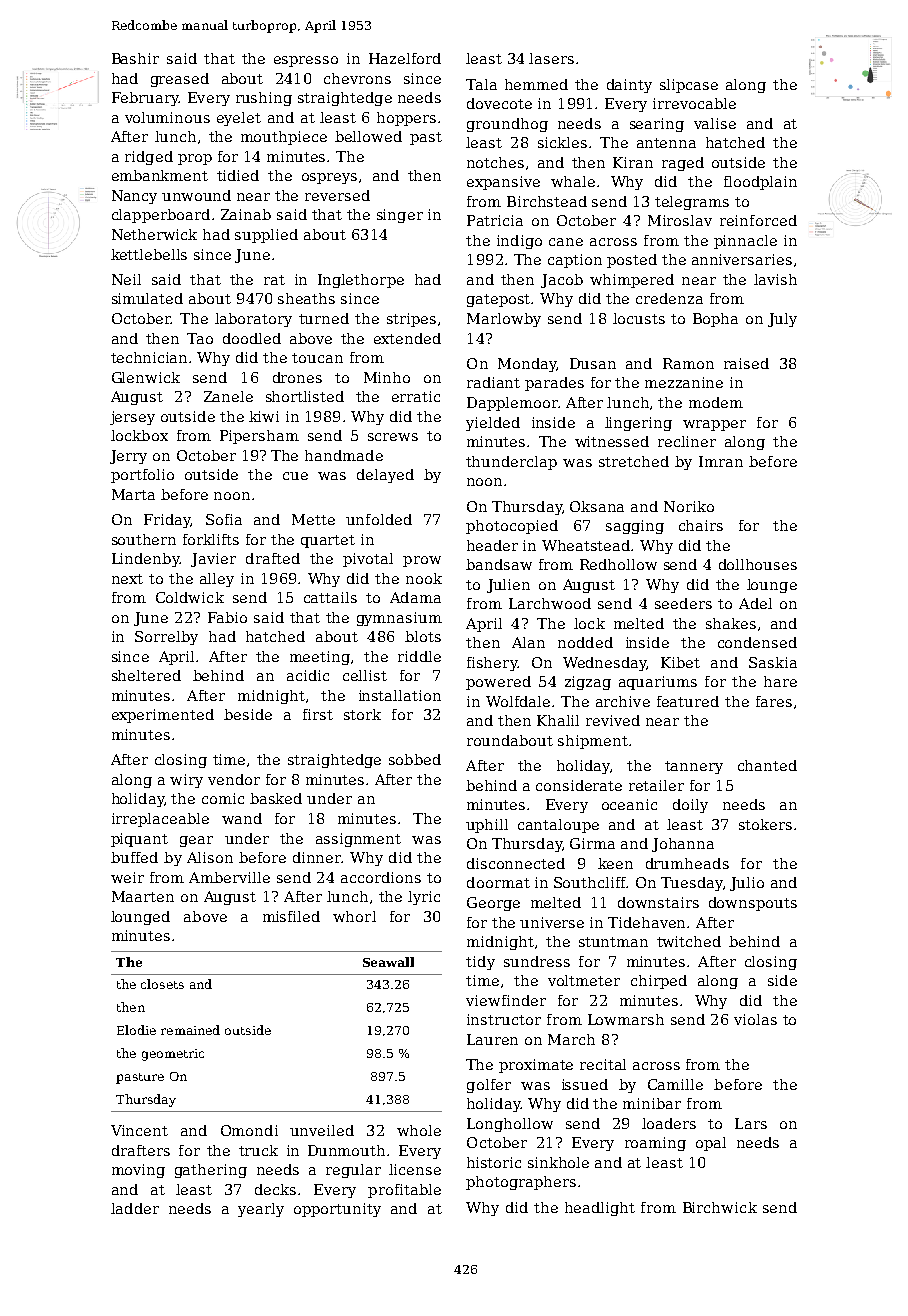 The width and height of the screenshot is (908, 1316). What do you see at coordinates (160, 175) in the screenshot?
I see `embankment` at bounding box center [160, 175].
